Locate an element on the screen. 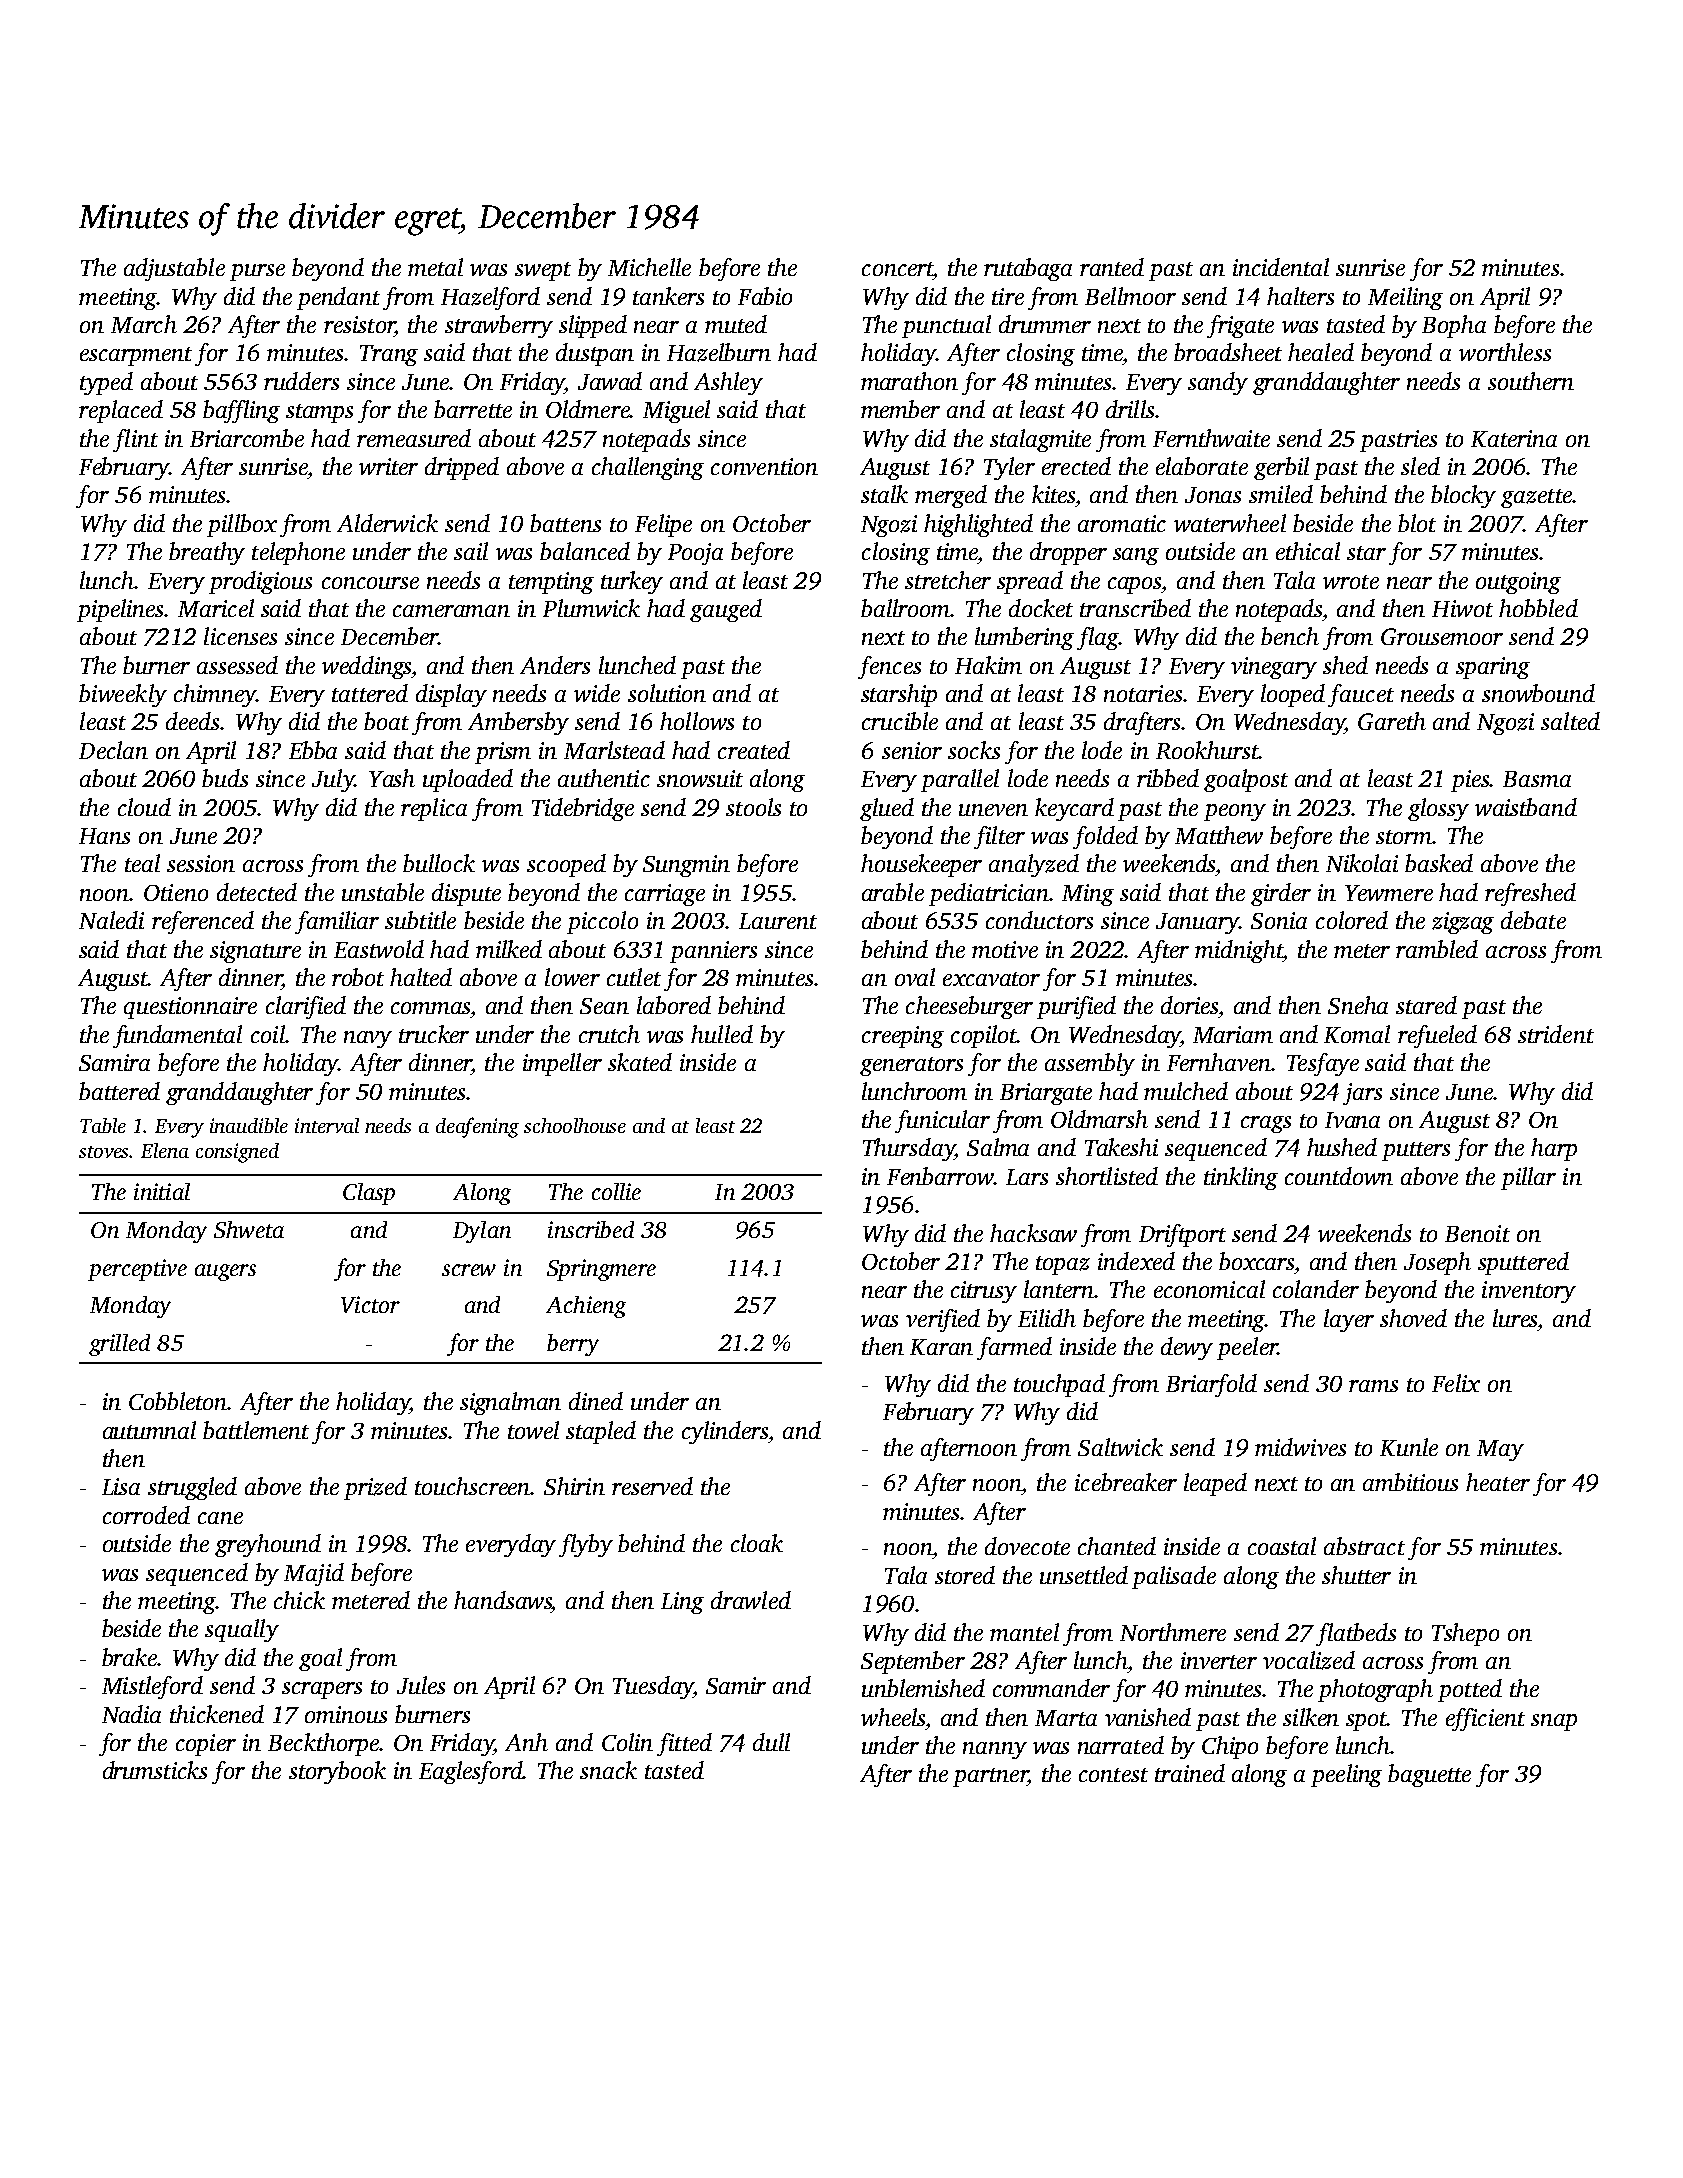 This screenshot has height=2178, width=1683. outgoing is located at coordinates (1518, 583).
